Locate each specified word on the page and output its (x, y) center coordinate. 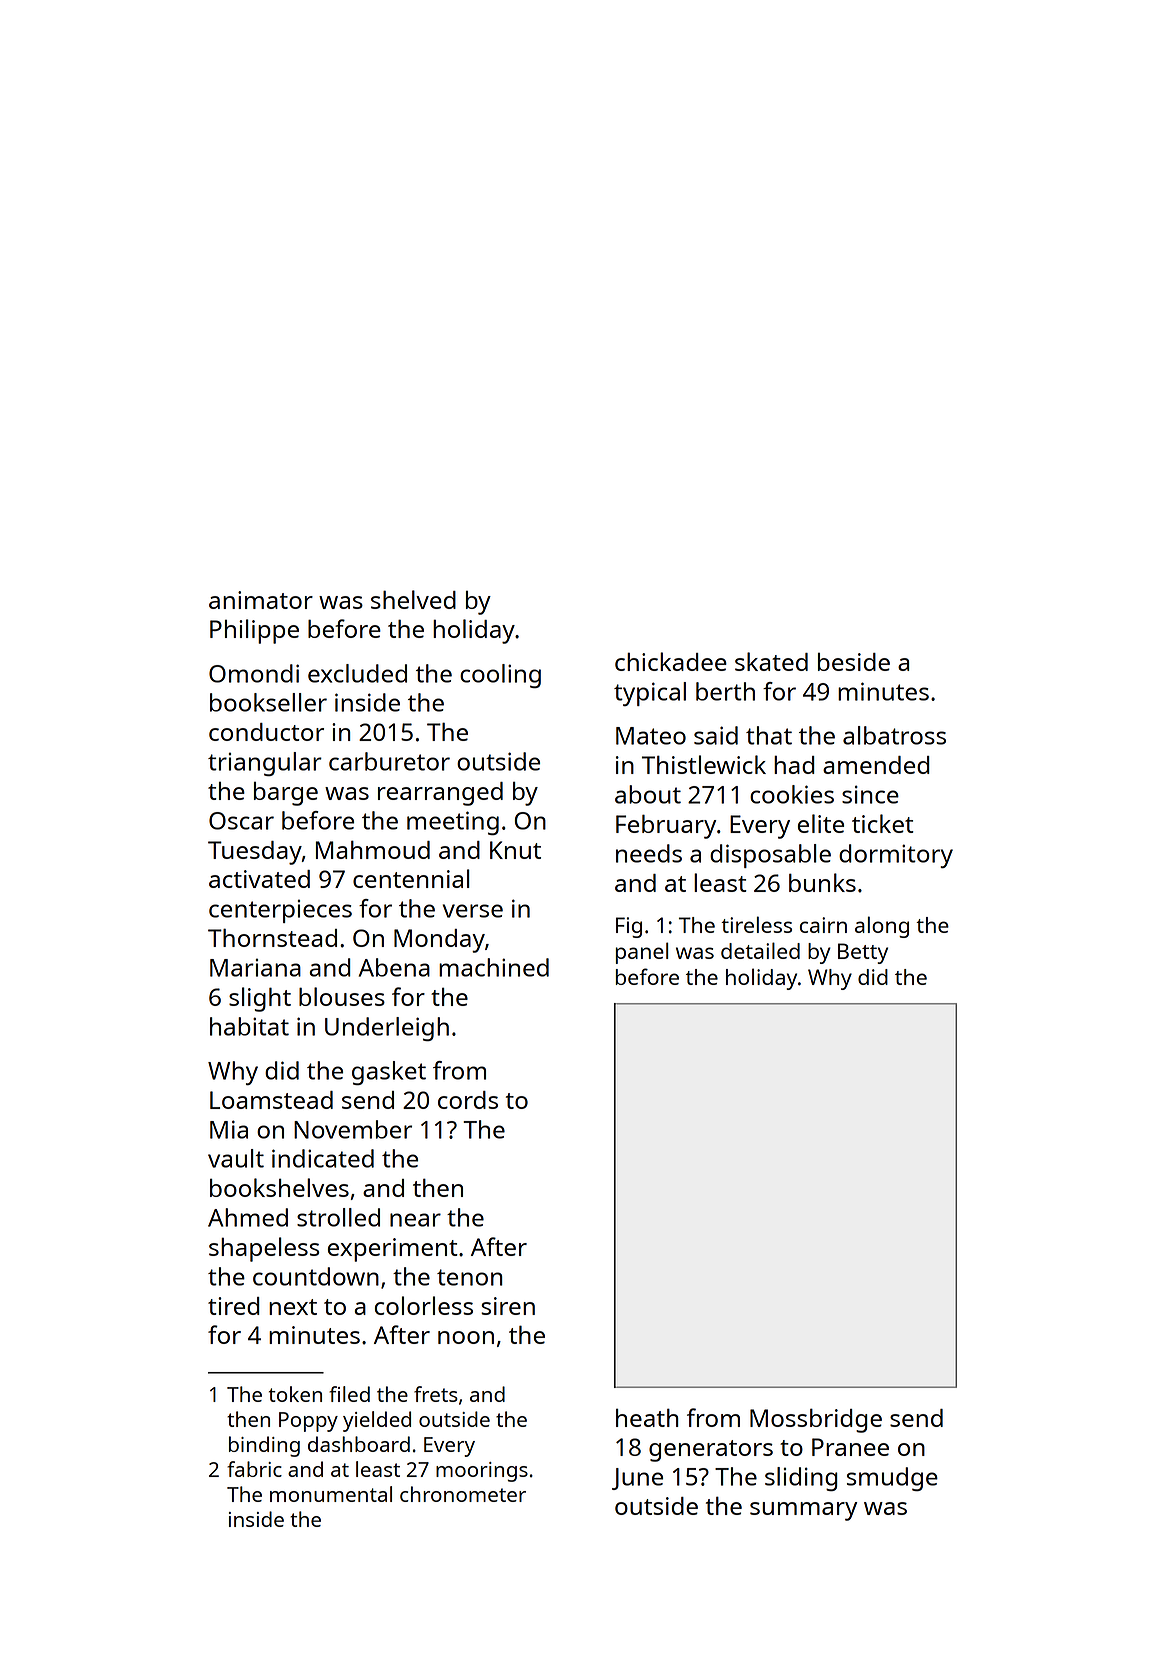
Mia (229, 1129)
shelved (413, 599)
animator (261, 600)
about (648, 794)
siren (508, 1306)
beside (854, 662)
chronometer (463, 1494)
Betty (863, 953)
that (769, 735)
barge (286, 794)
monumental (331, 1494)
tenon (470, 1277)
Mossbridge (816, 1420)
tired (234, 1306)
